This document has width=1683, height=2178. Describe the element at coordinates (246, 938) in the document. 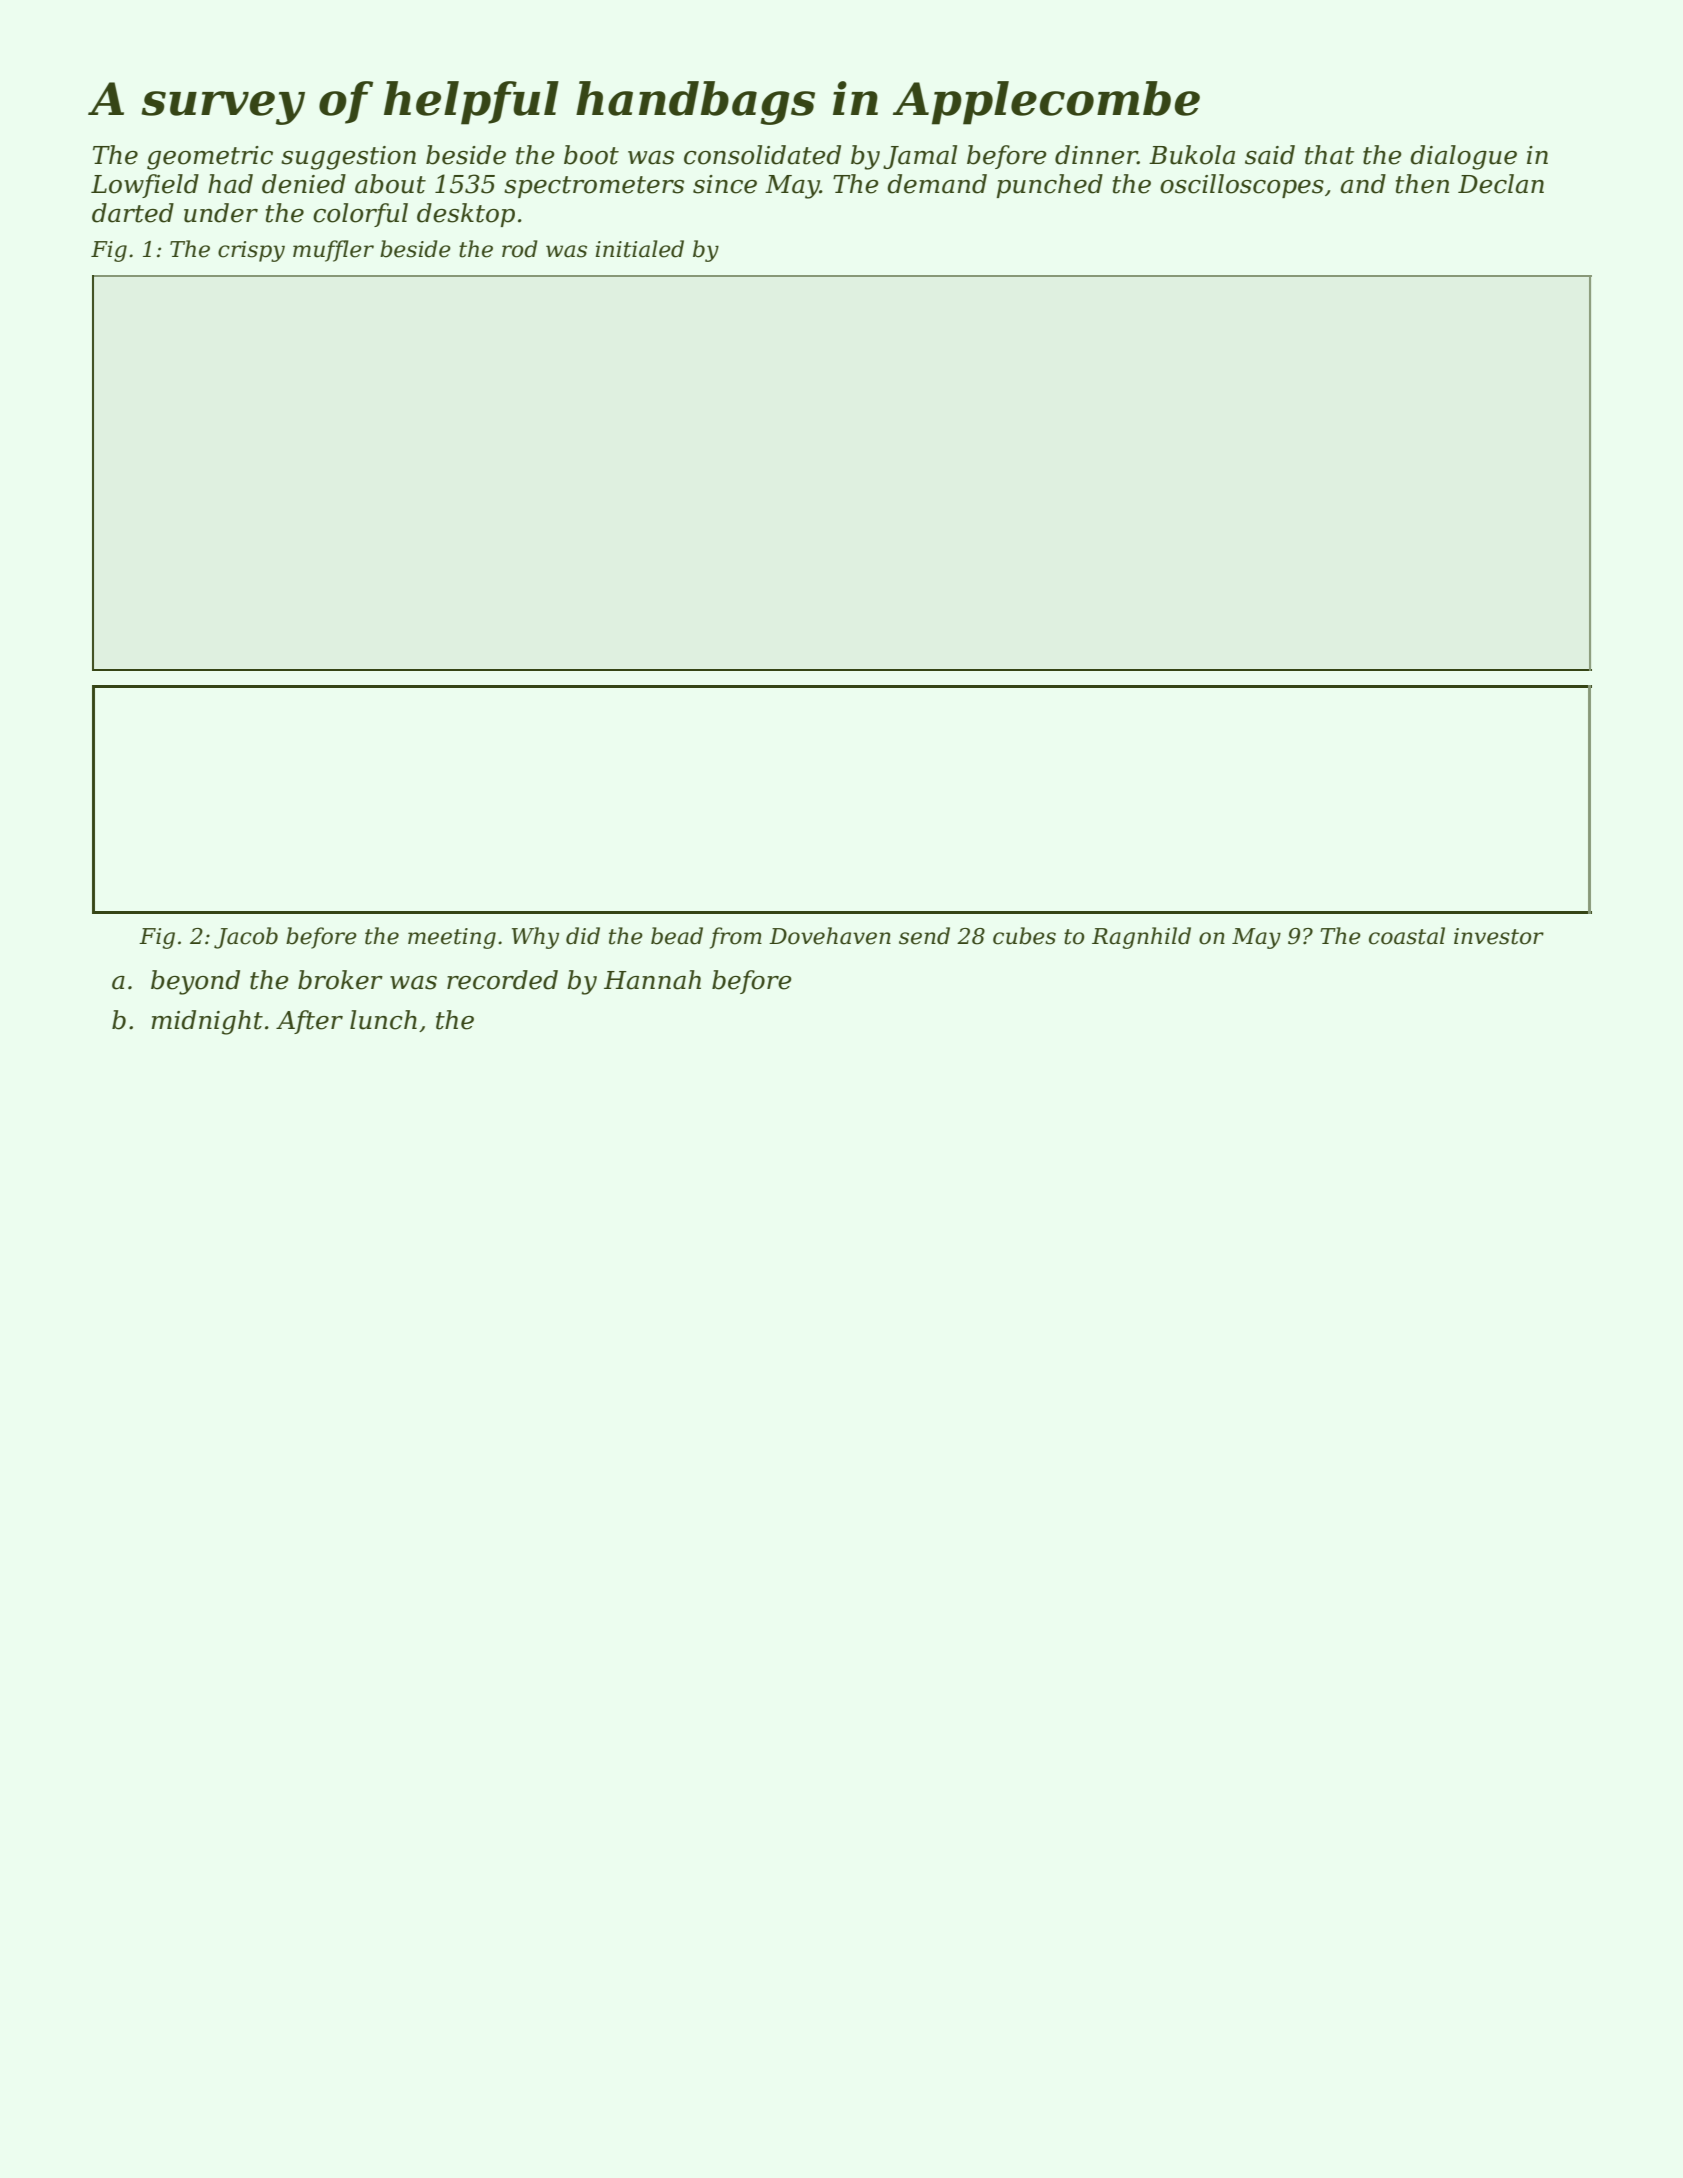

I see `Jacob` at that location.
